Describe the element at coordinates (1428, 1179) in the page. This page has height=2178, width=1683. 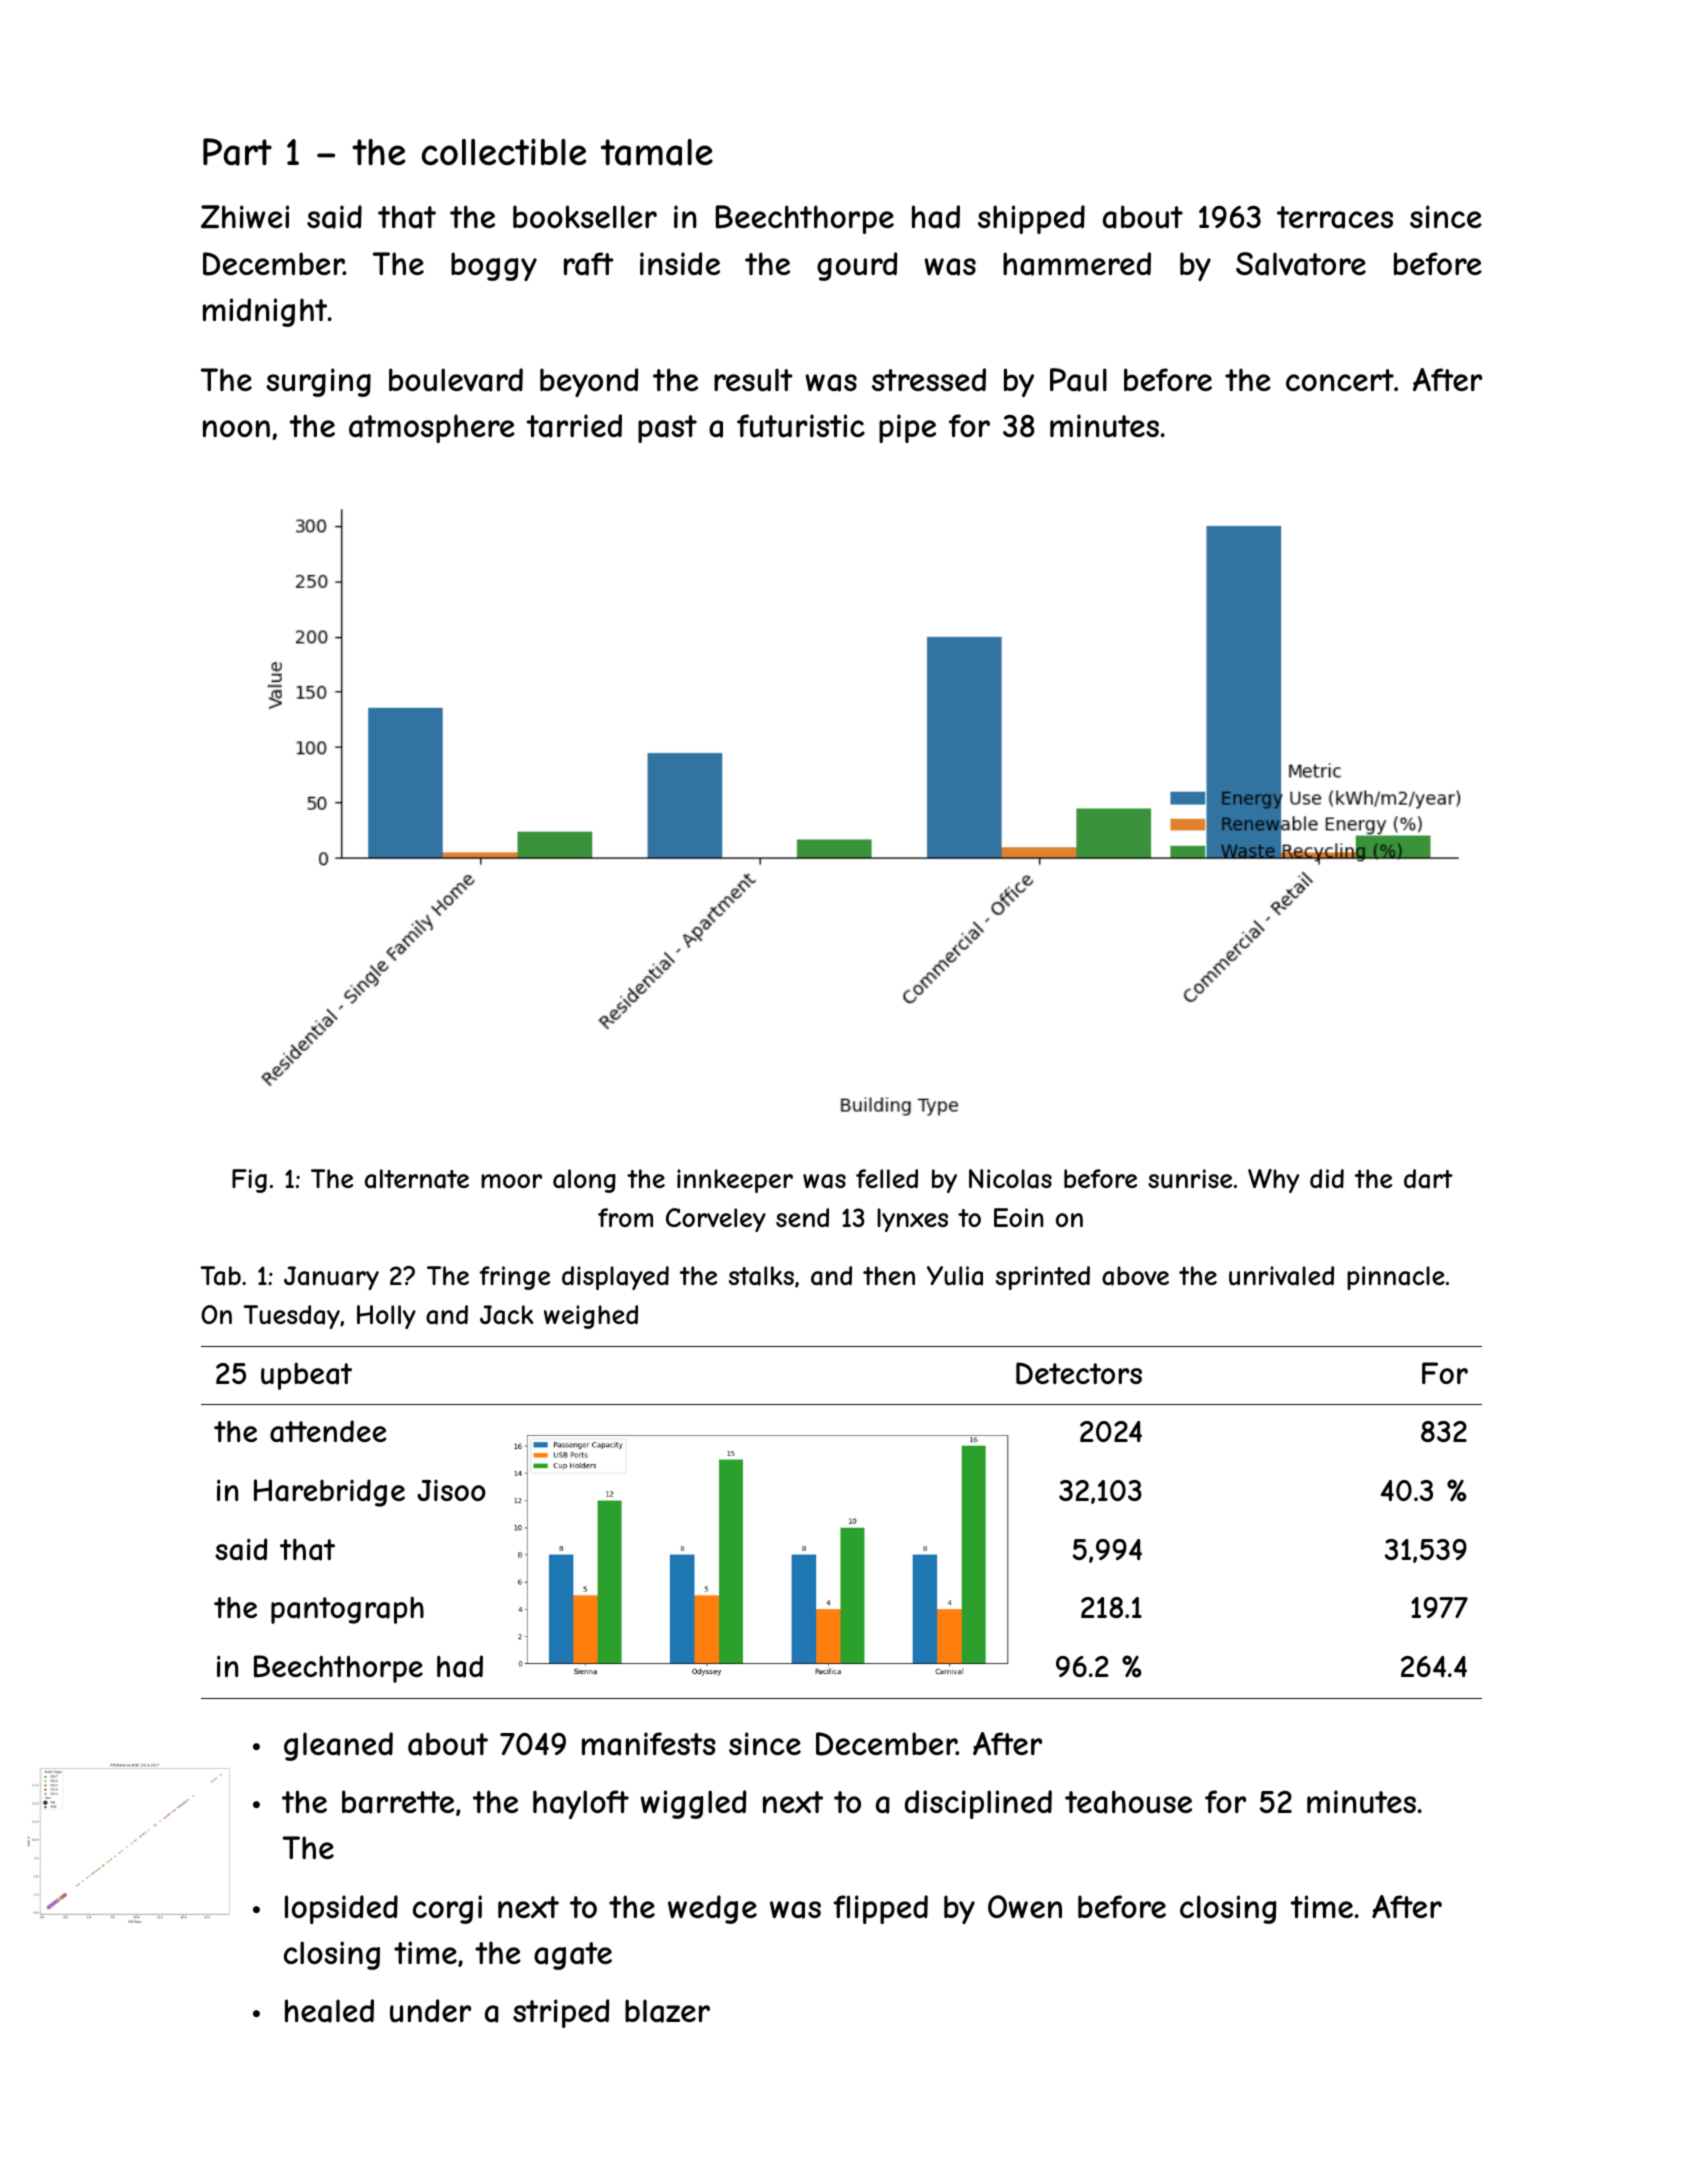
I see `dart` at that location.
